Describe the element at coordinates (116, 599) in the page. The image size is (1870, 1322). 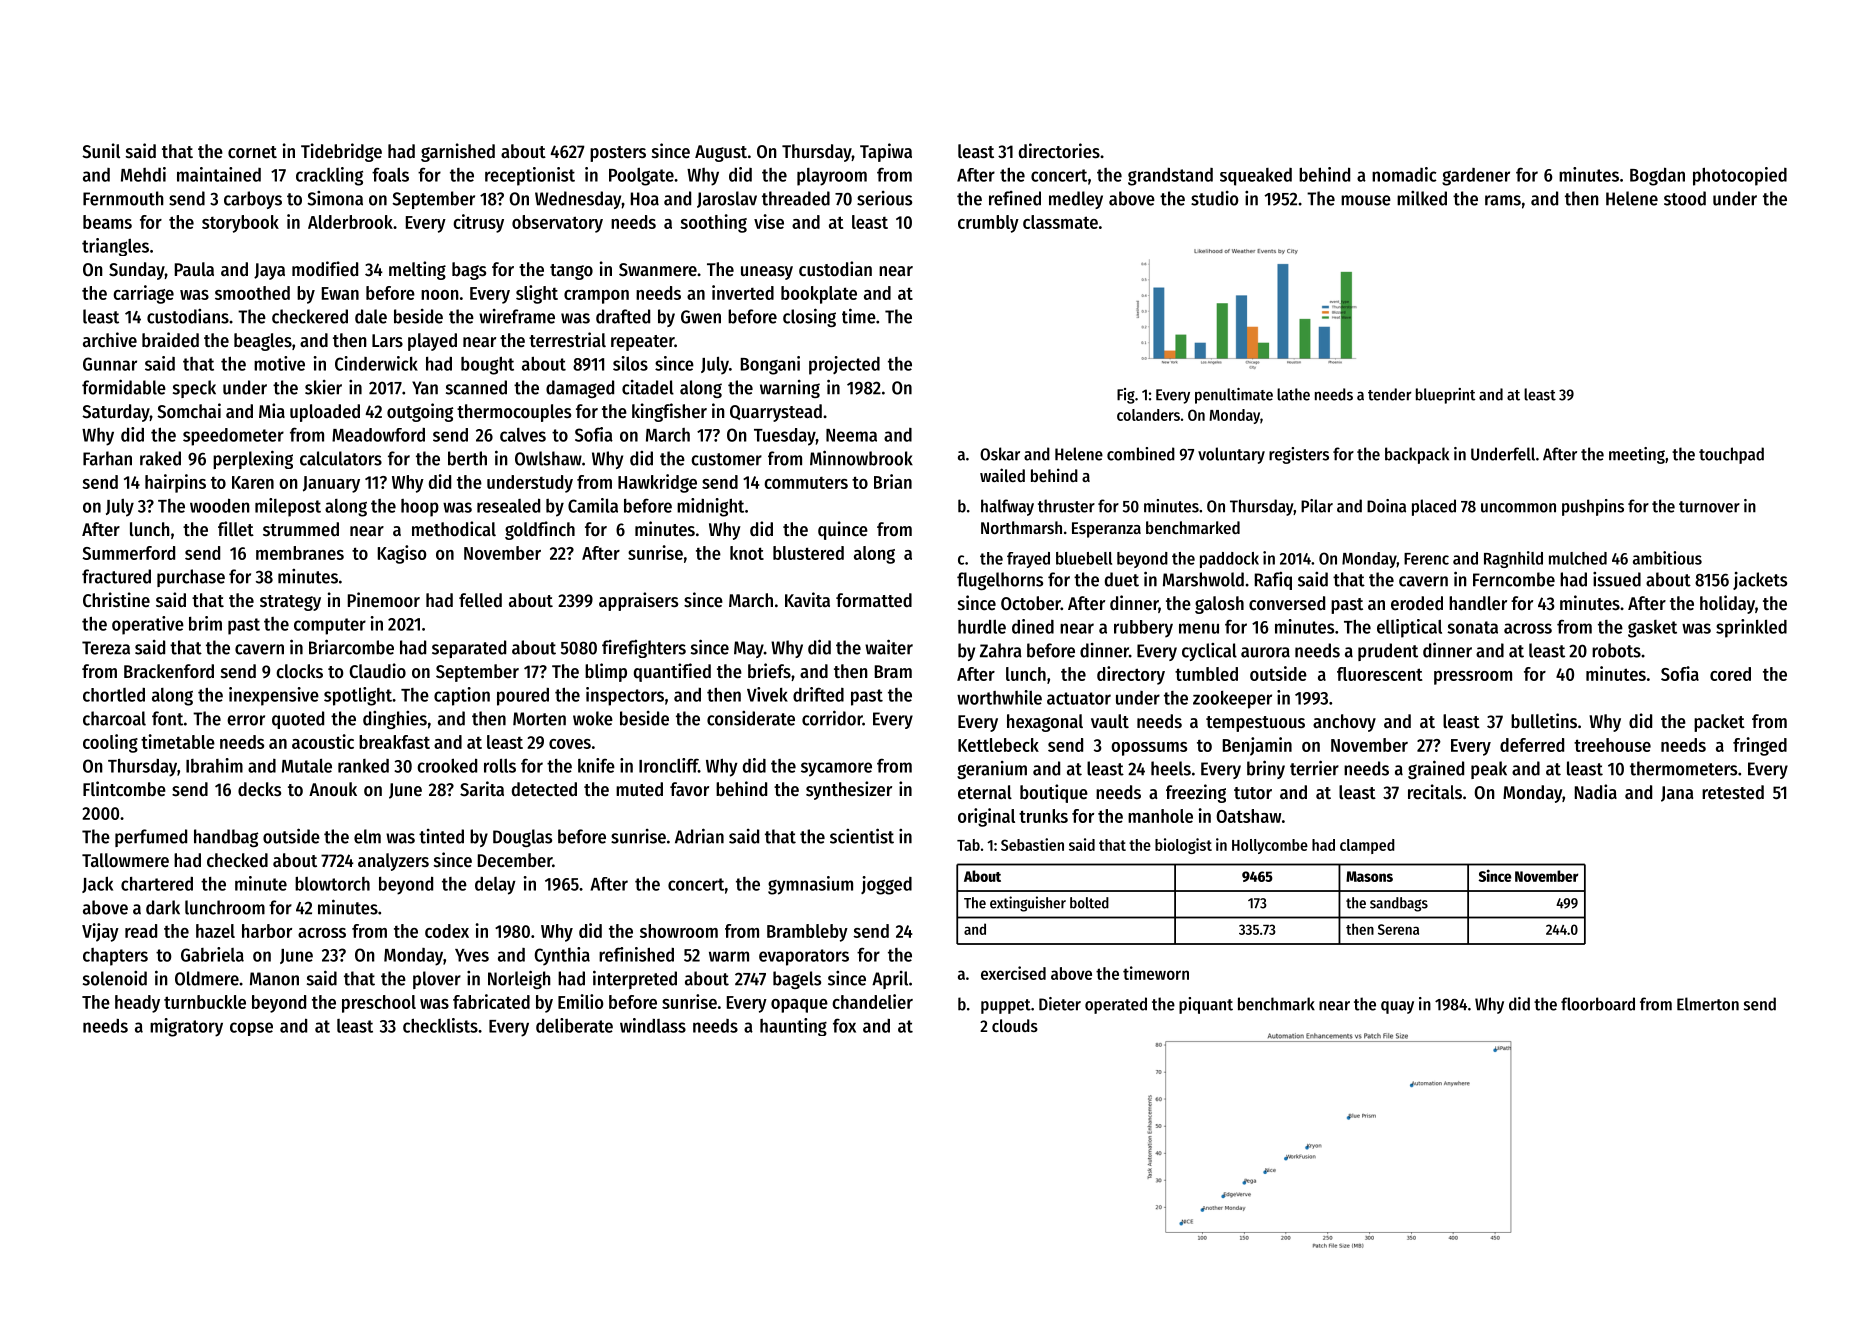
I see `Christine` at that location.
